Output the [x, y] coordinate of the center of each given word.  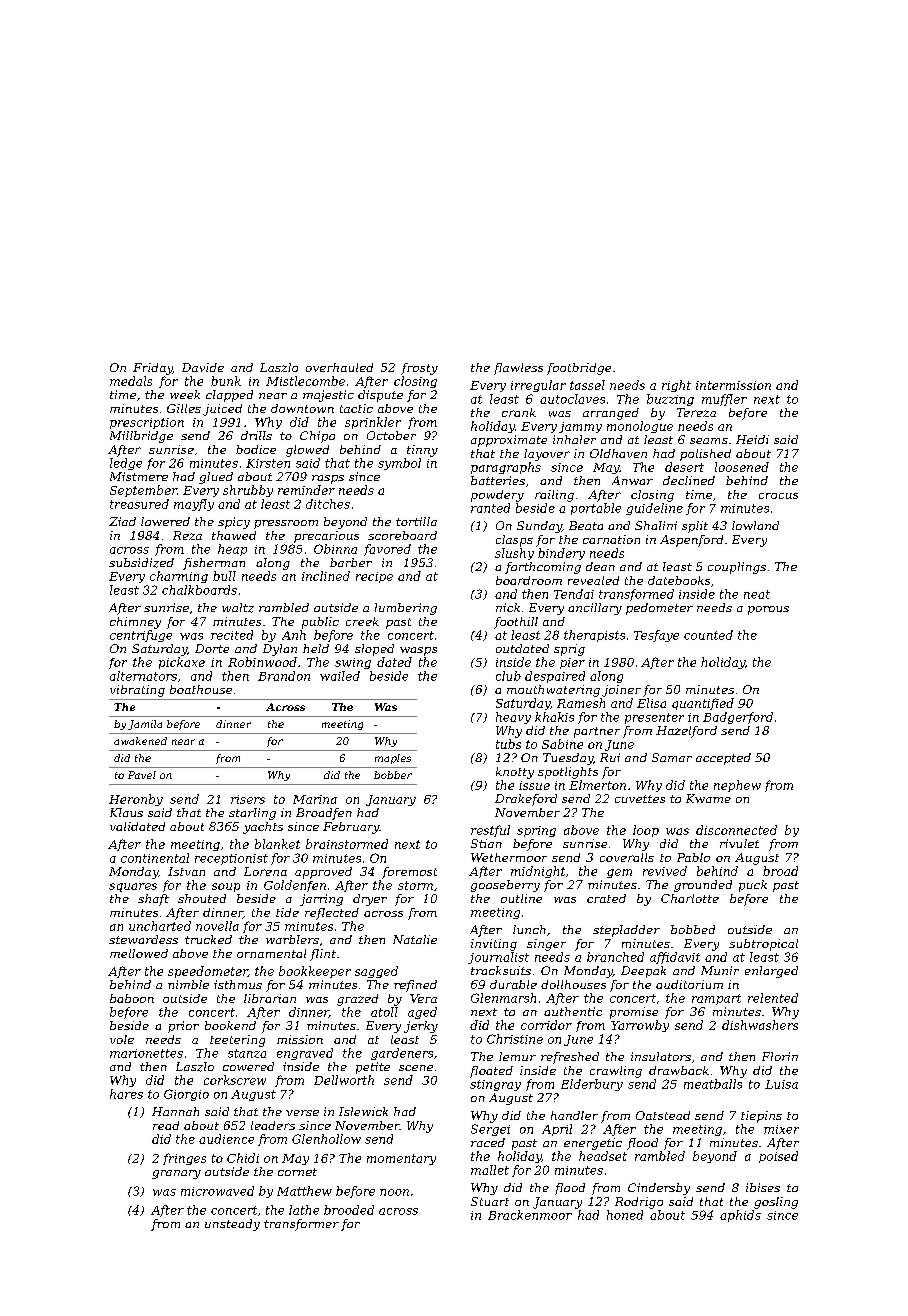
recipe [374, 577]
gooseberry [505, 886]
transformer [301, 1225]
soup [226, 887]
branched [615, 957]
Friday [153, 369]
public [320, 623]
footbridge [579, 369]
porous [768, 610]
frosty [419, 369]
